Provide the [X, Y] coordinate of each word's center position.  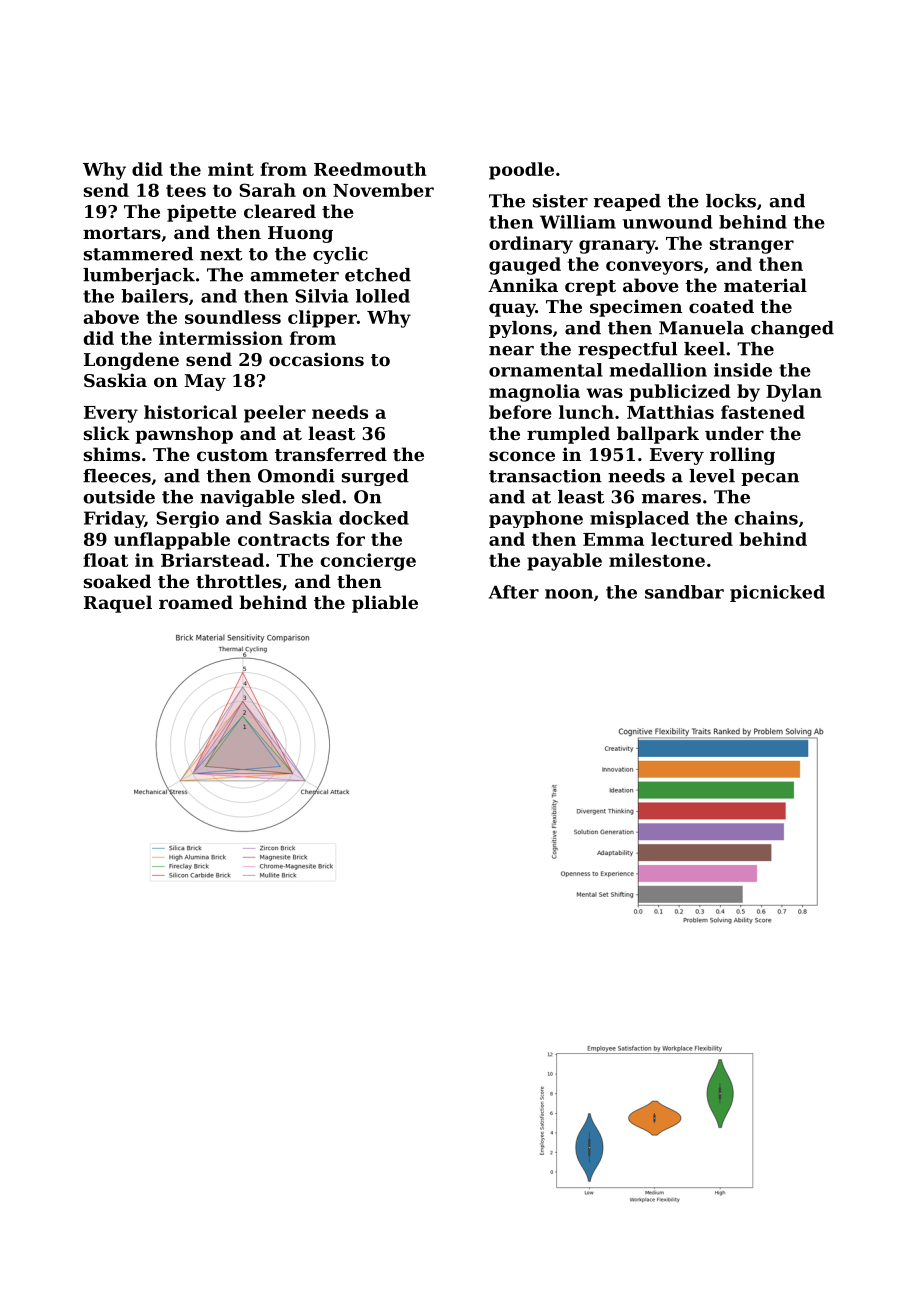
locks [731, 201]
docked [374, 518]
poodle [521, 171]
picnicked [777, 593]
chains [766, 518]
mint [231, 169]
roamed [196, 602]
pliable [385, 604]
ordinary [531, 245]
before [520, 412]
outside [119, 497]
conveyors [654, 268]
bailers [154, 296]
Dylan [794, 393]
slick [107, 433]
